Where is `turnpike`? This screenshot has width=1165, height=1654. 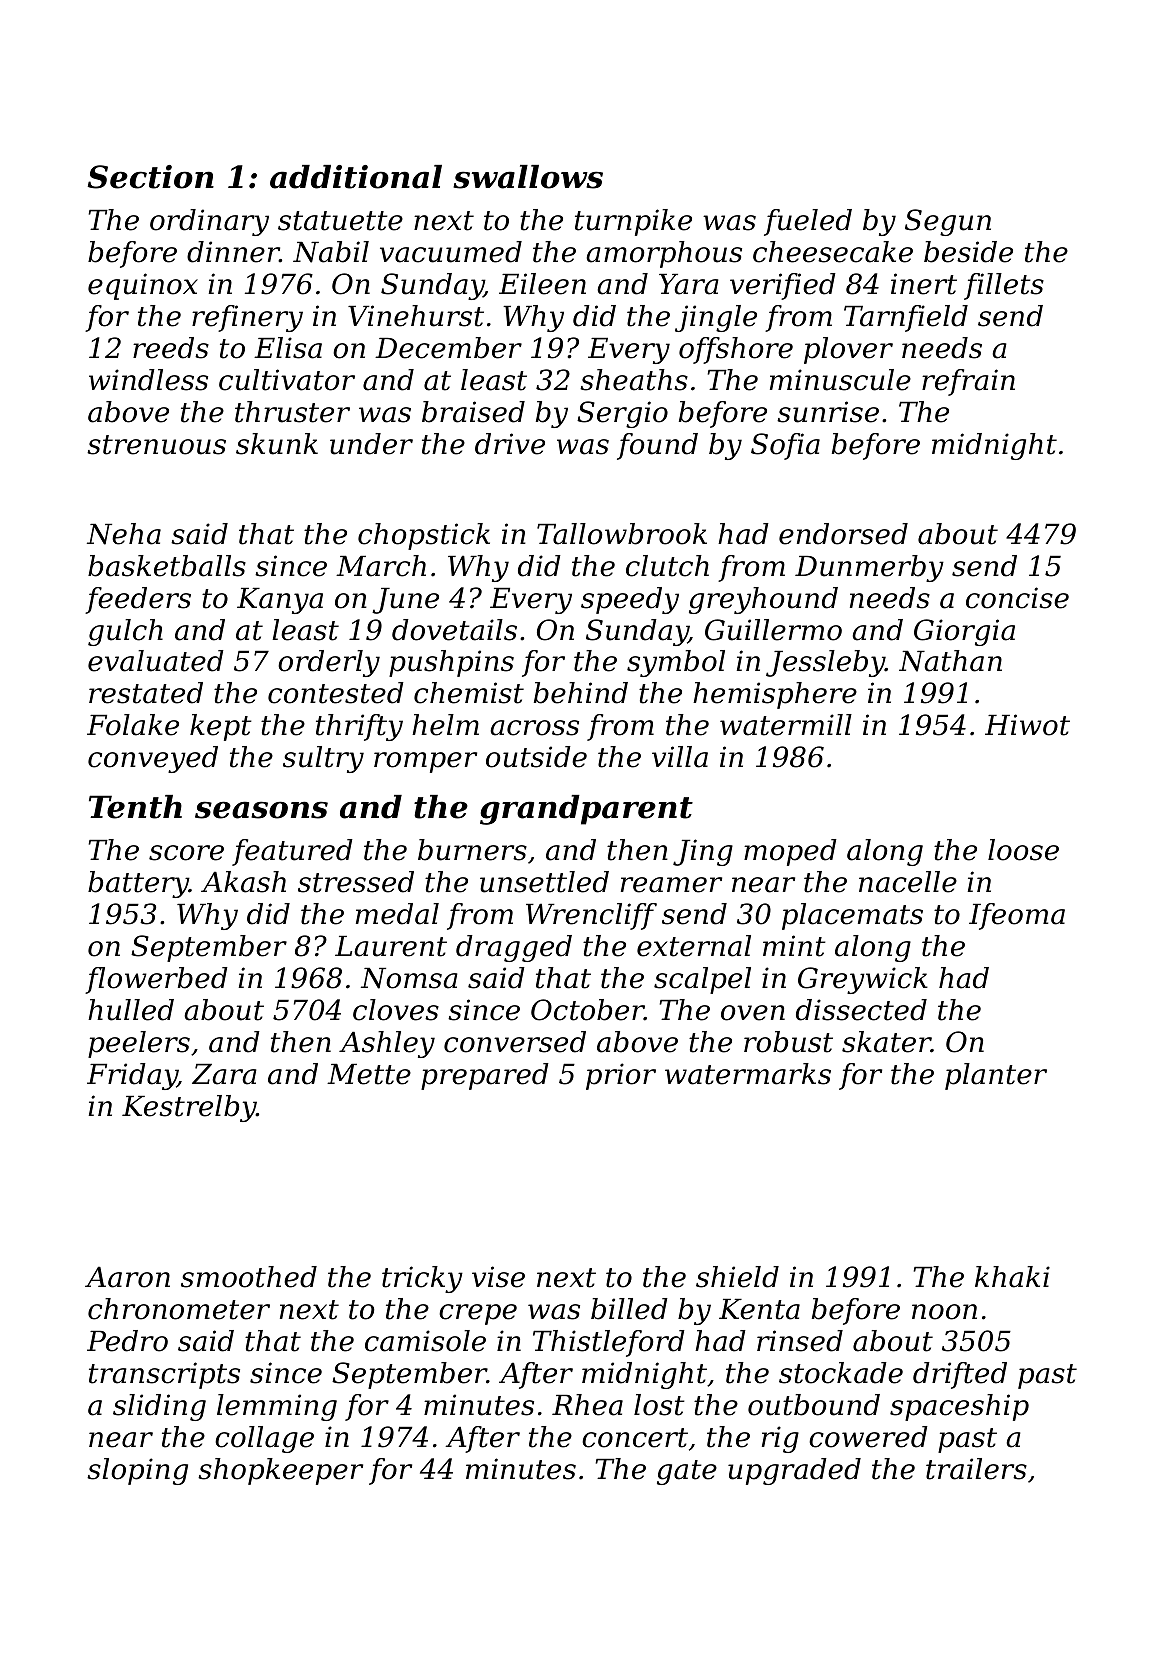
turnpike is located at coordinates (633, 222).
